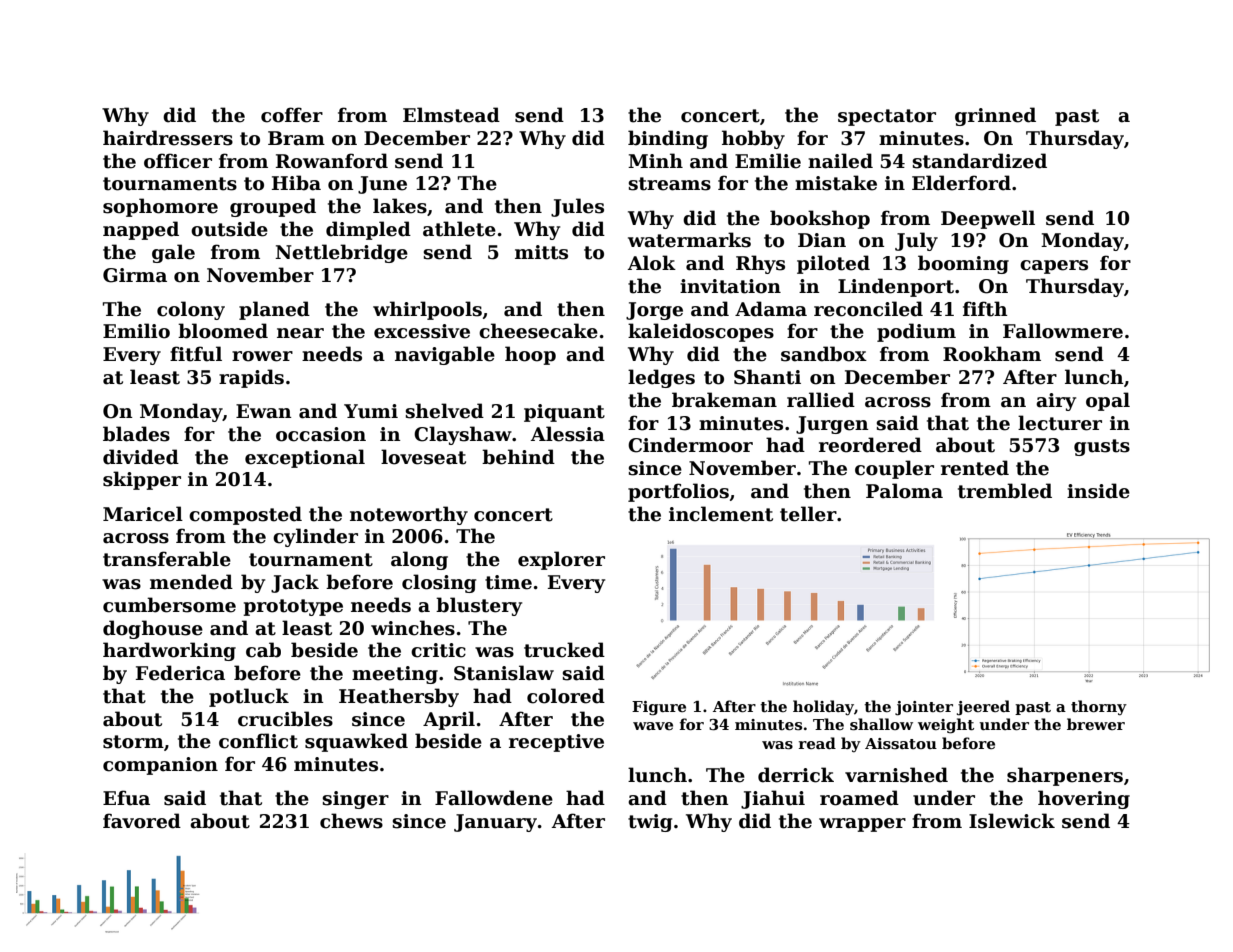 The width and height of the image is (1233, 952). I want to click on coffer, so click(292, 115).
